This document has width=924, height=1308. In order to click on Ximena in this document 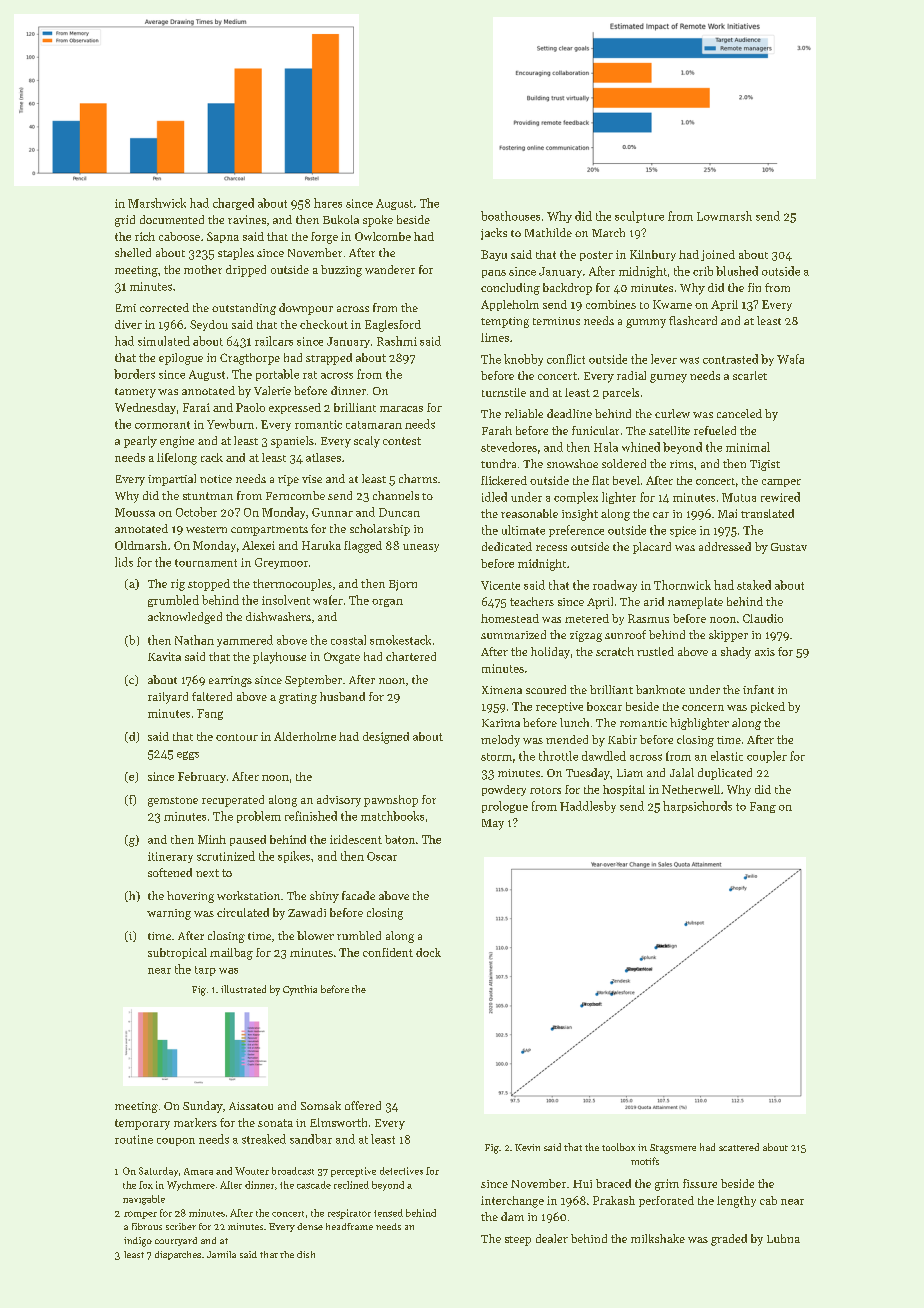, I will do `click(502, 690)`.
